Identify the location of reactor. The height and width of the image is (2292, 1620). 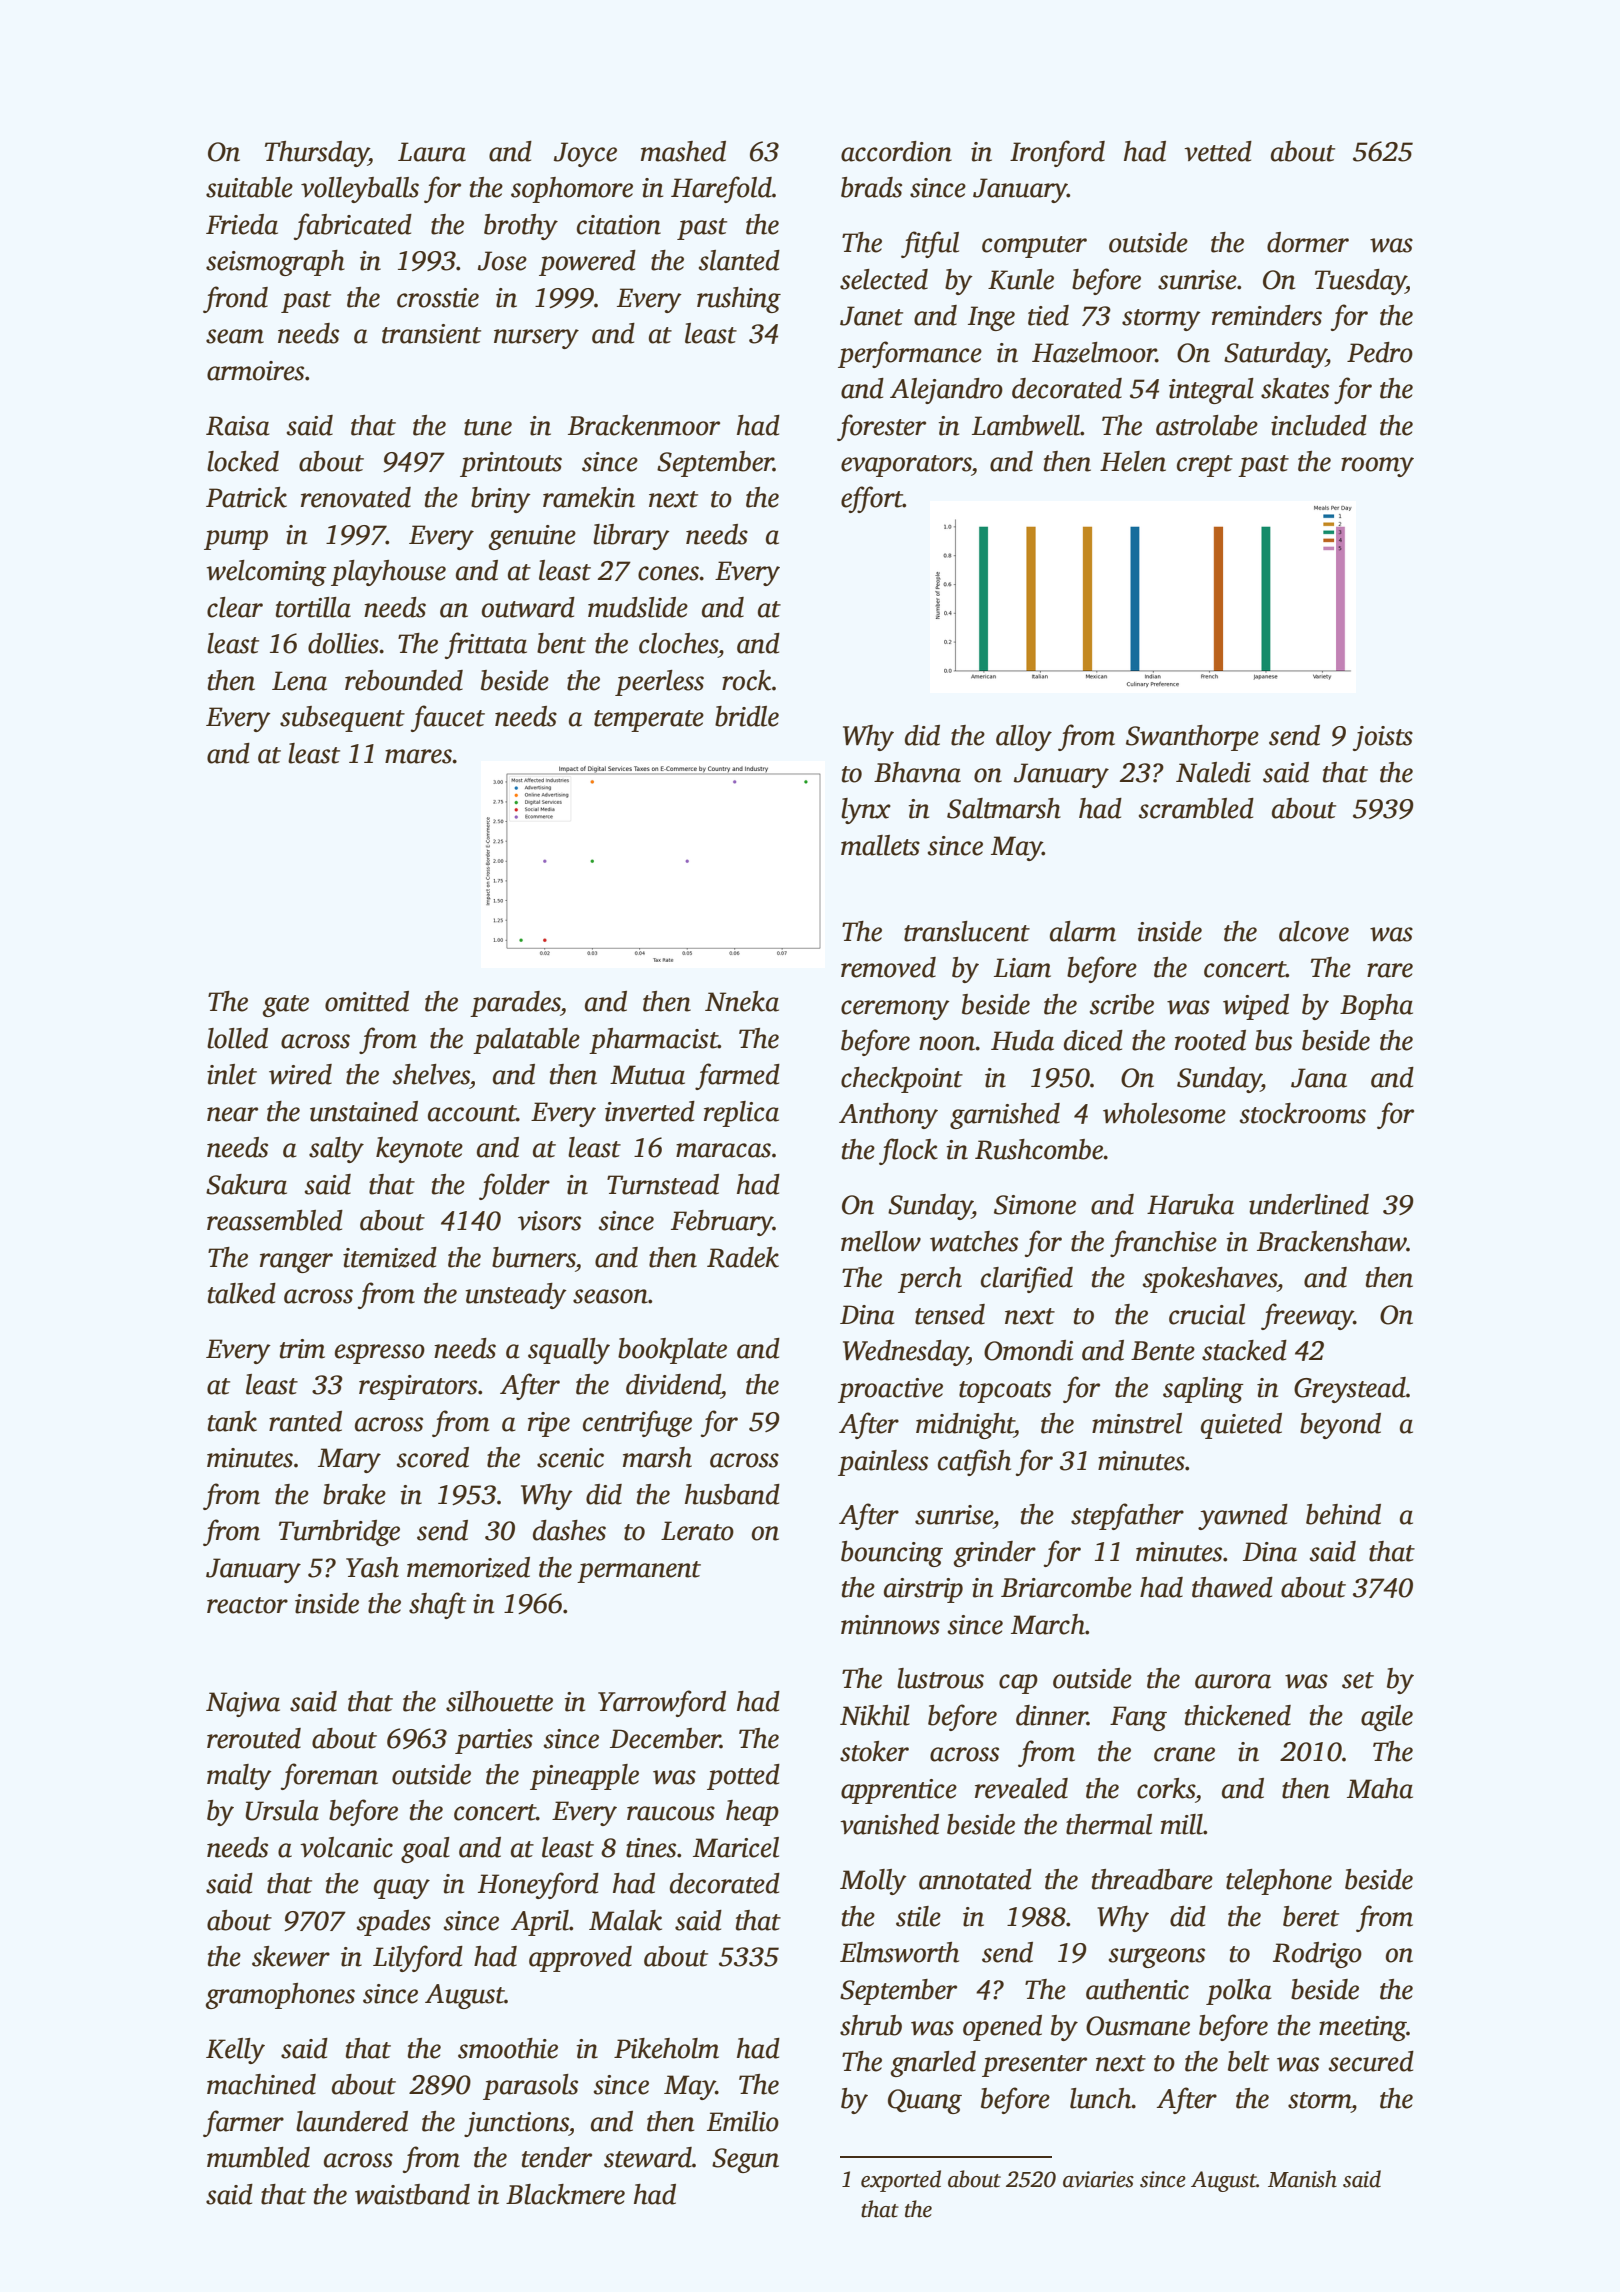
(247, 1605).
